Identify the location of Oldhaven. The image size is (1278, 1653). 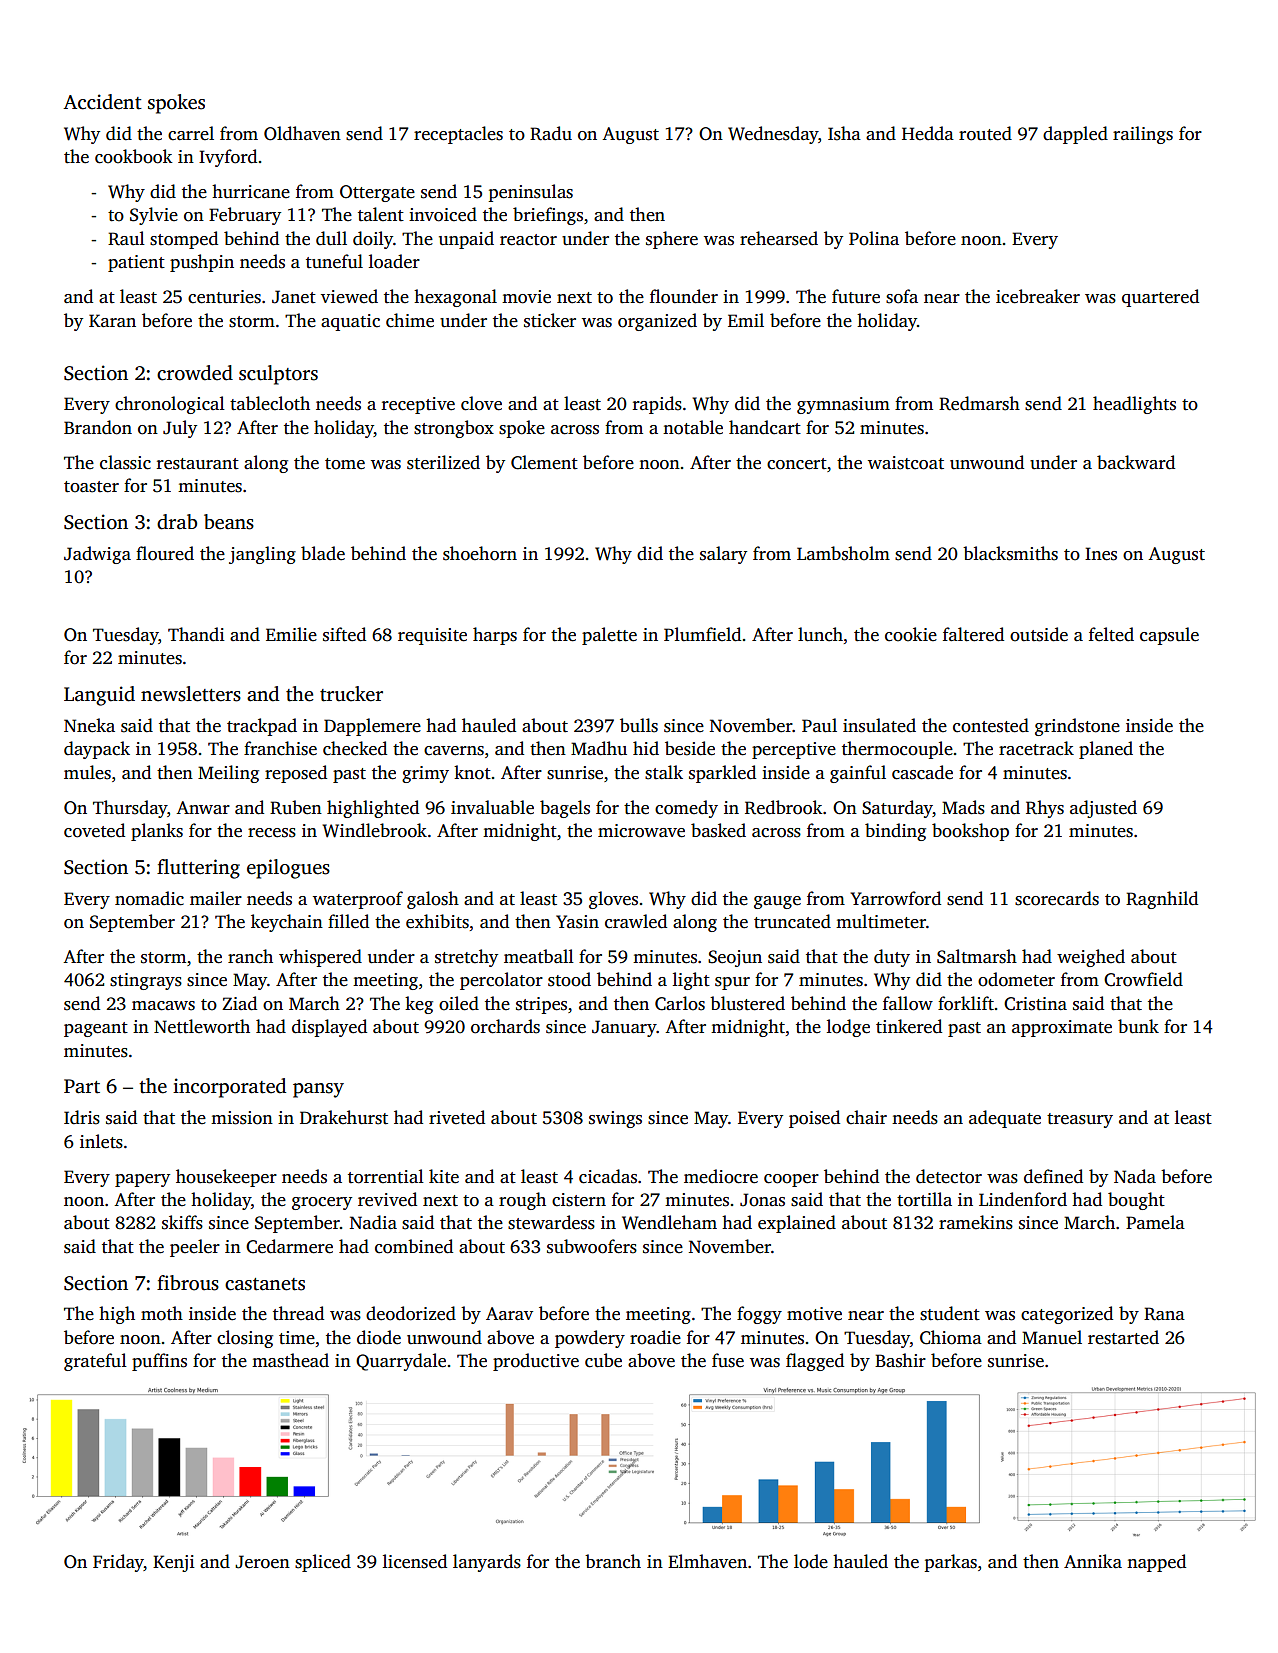
(302, 133).
